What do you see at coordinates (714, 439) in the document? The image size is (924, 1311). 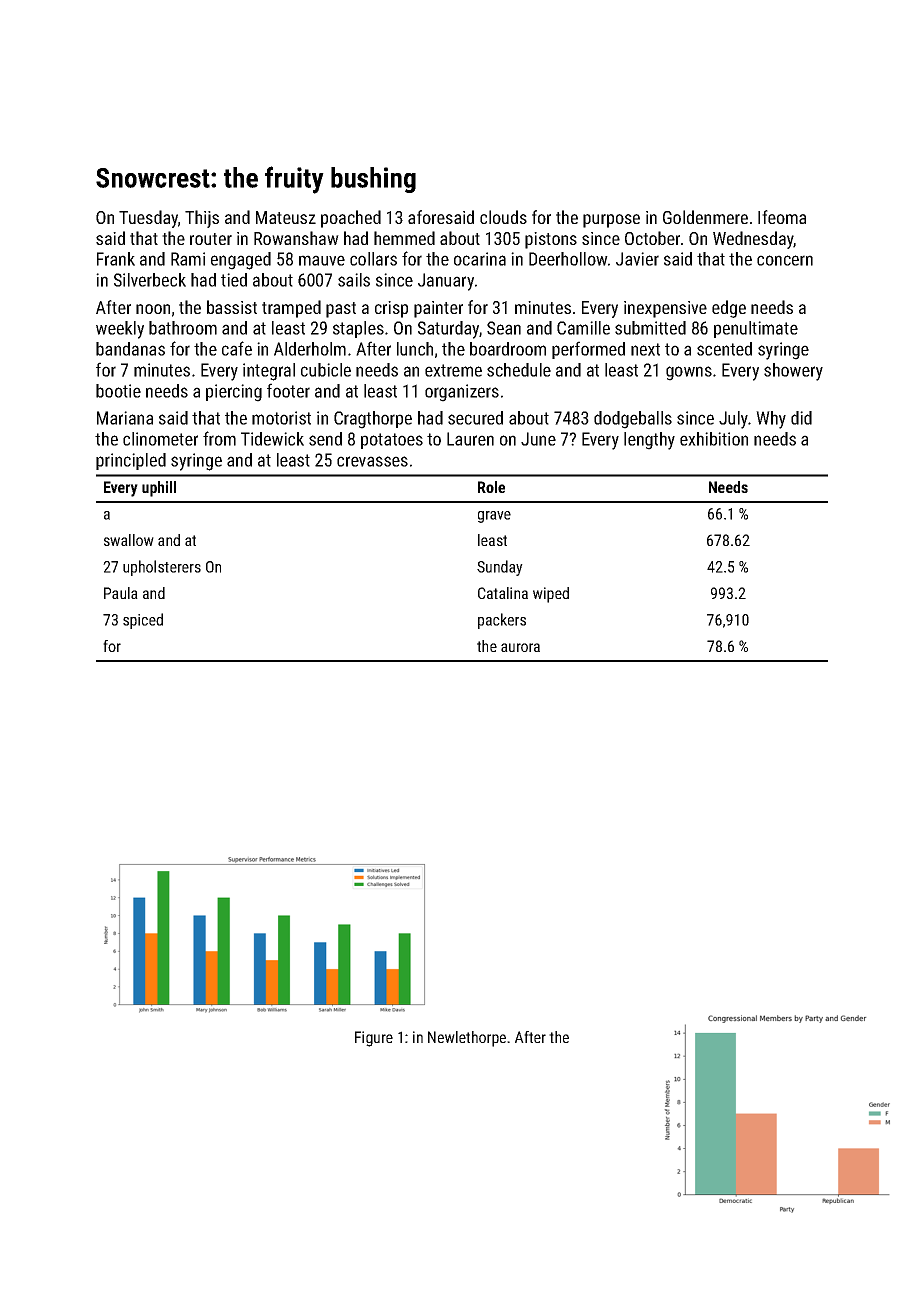 I see `exhibition` at bounding box center [714, 439].
